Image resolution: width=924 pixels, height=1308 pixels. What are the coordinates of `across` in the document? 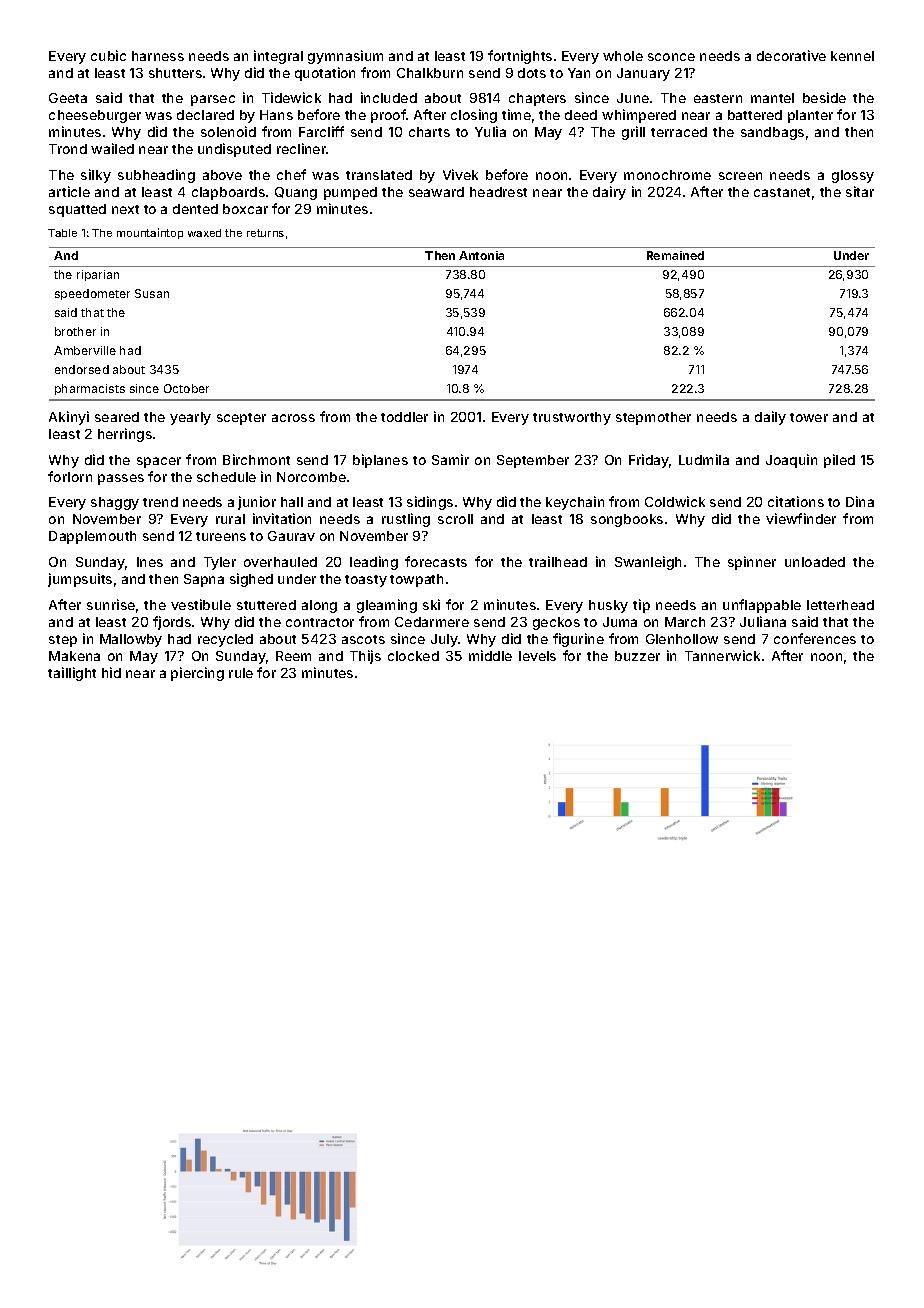 It's located at (293, 418).
